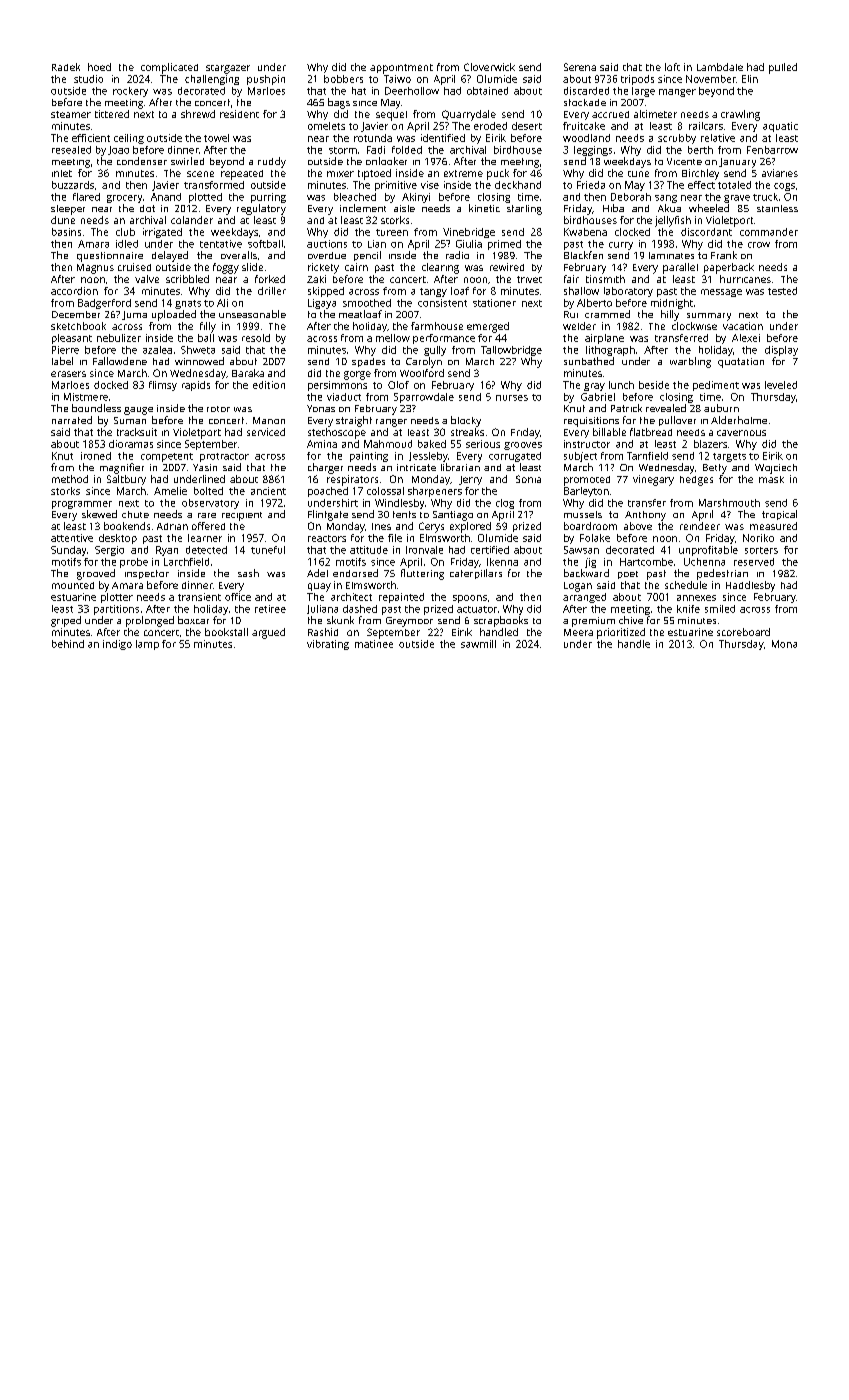  Describe the element at coordinates (76, 314) in the page. I see `December` at that location.
